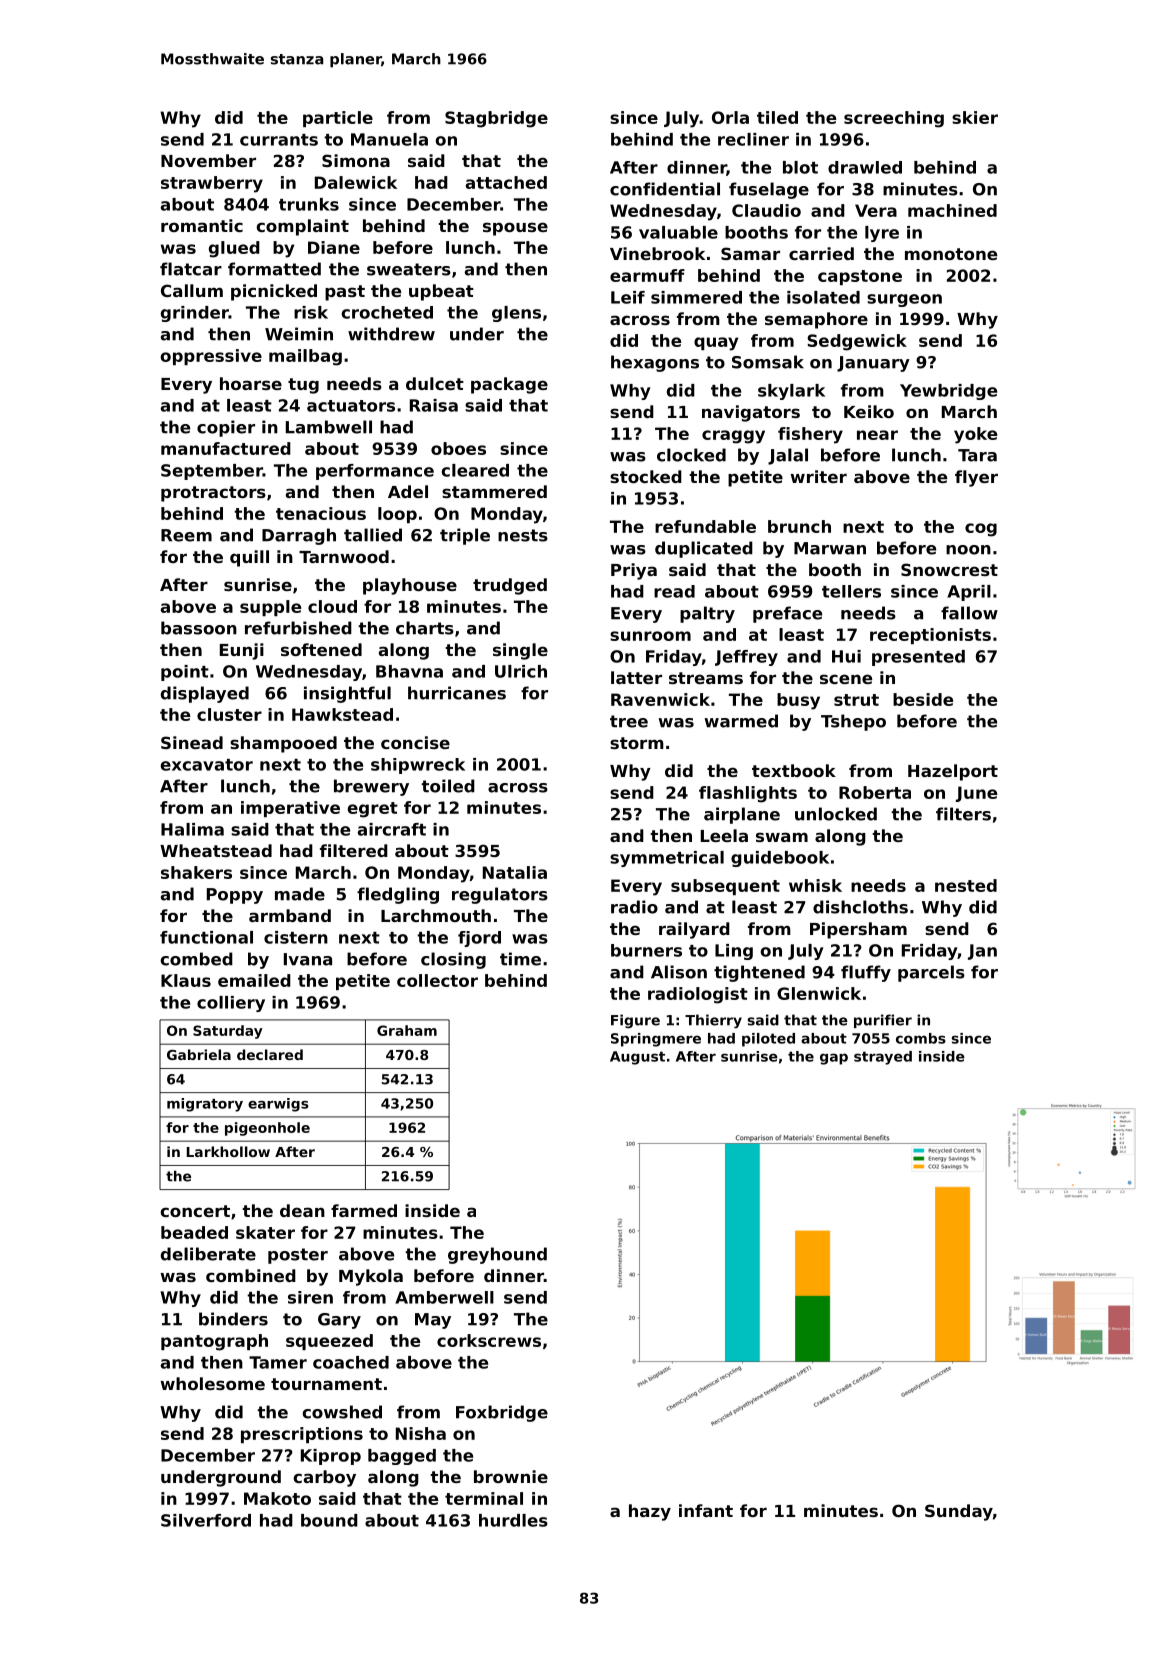  What do you see at coordinates (509, 385) in the document?
I see `package` at bounding box center [509, 385].
